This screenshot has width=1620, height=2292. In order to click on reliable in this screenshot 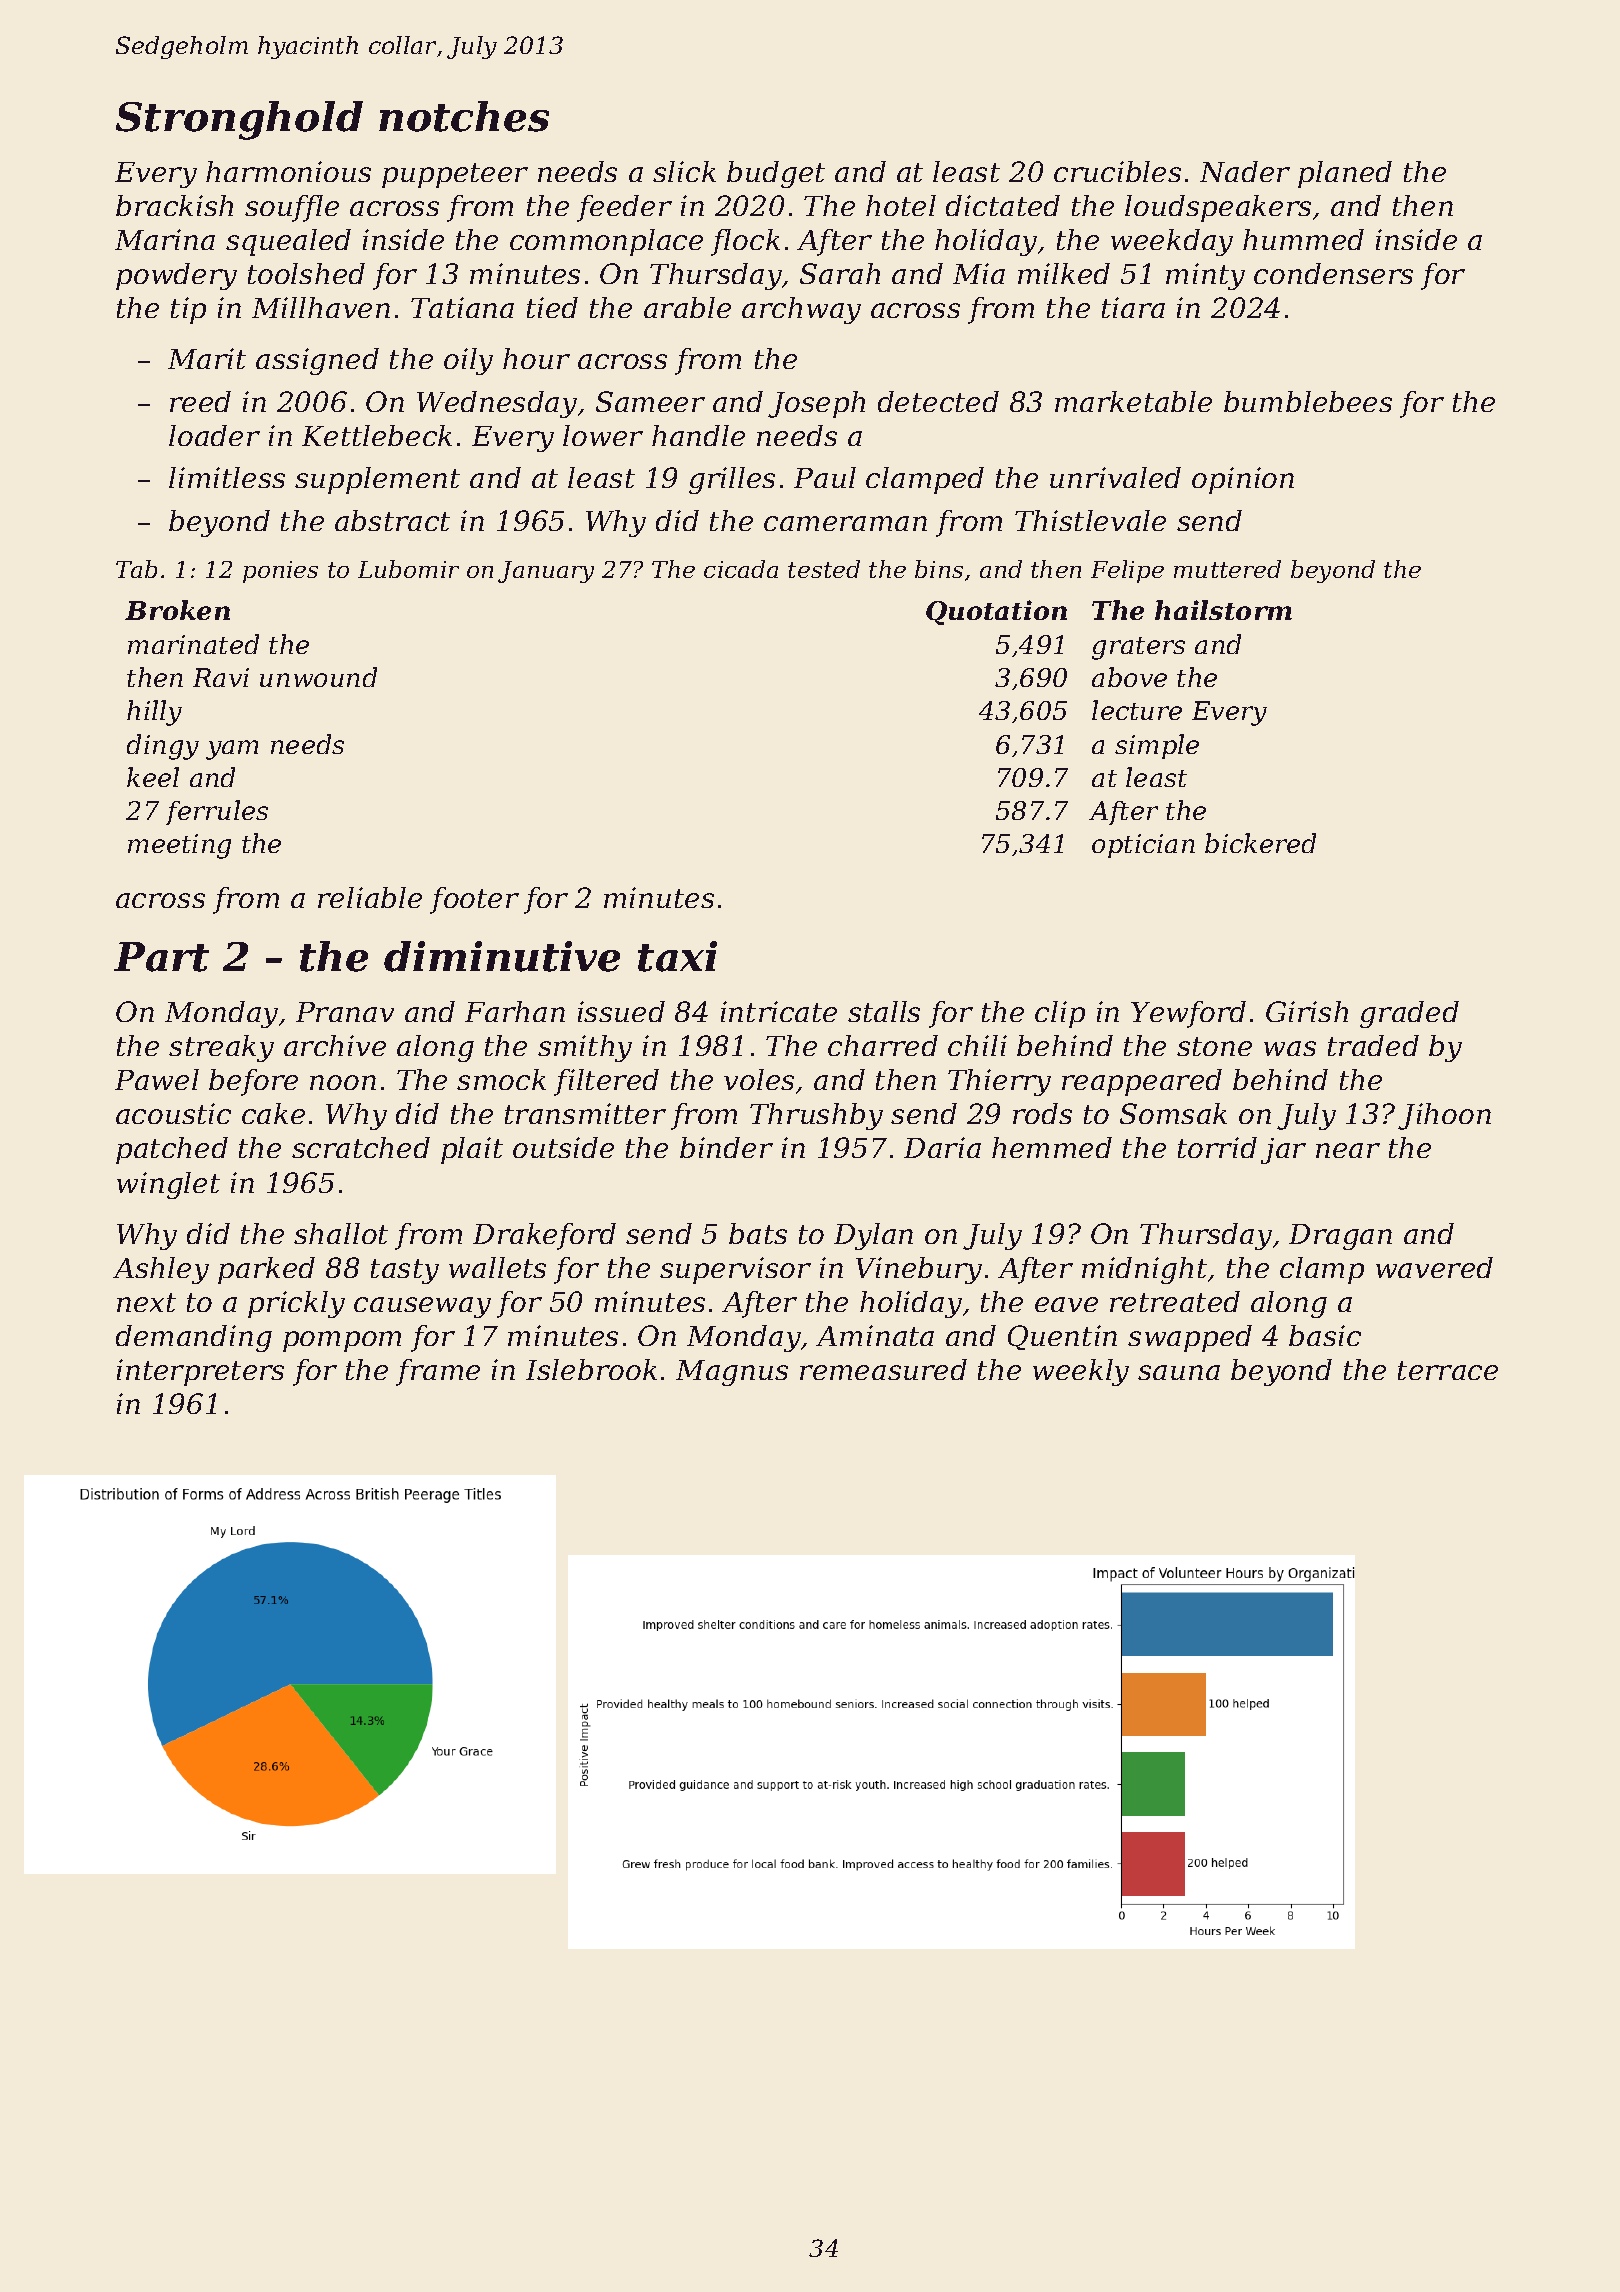, I will do `click(370, 897)`.
